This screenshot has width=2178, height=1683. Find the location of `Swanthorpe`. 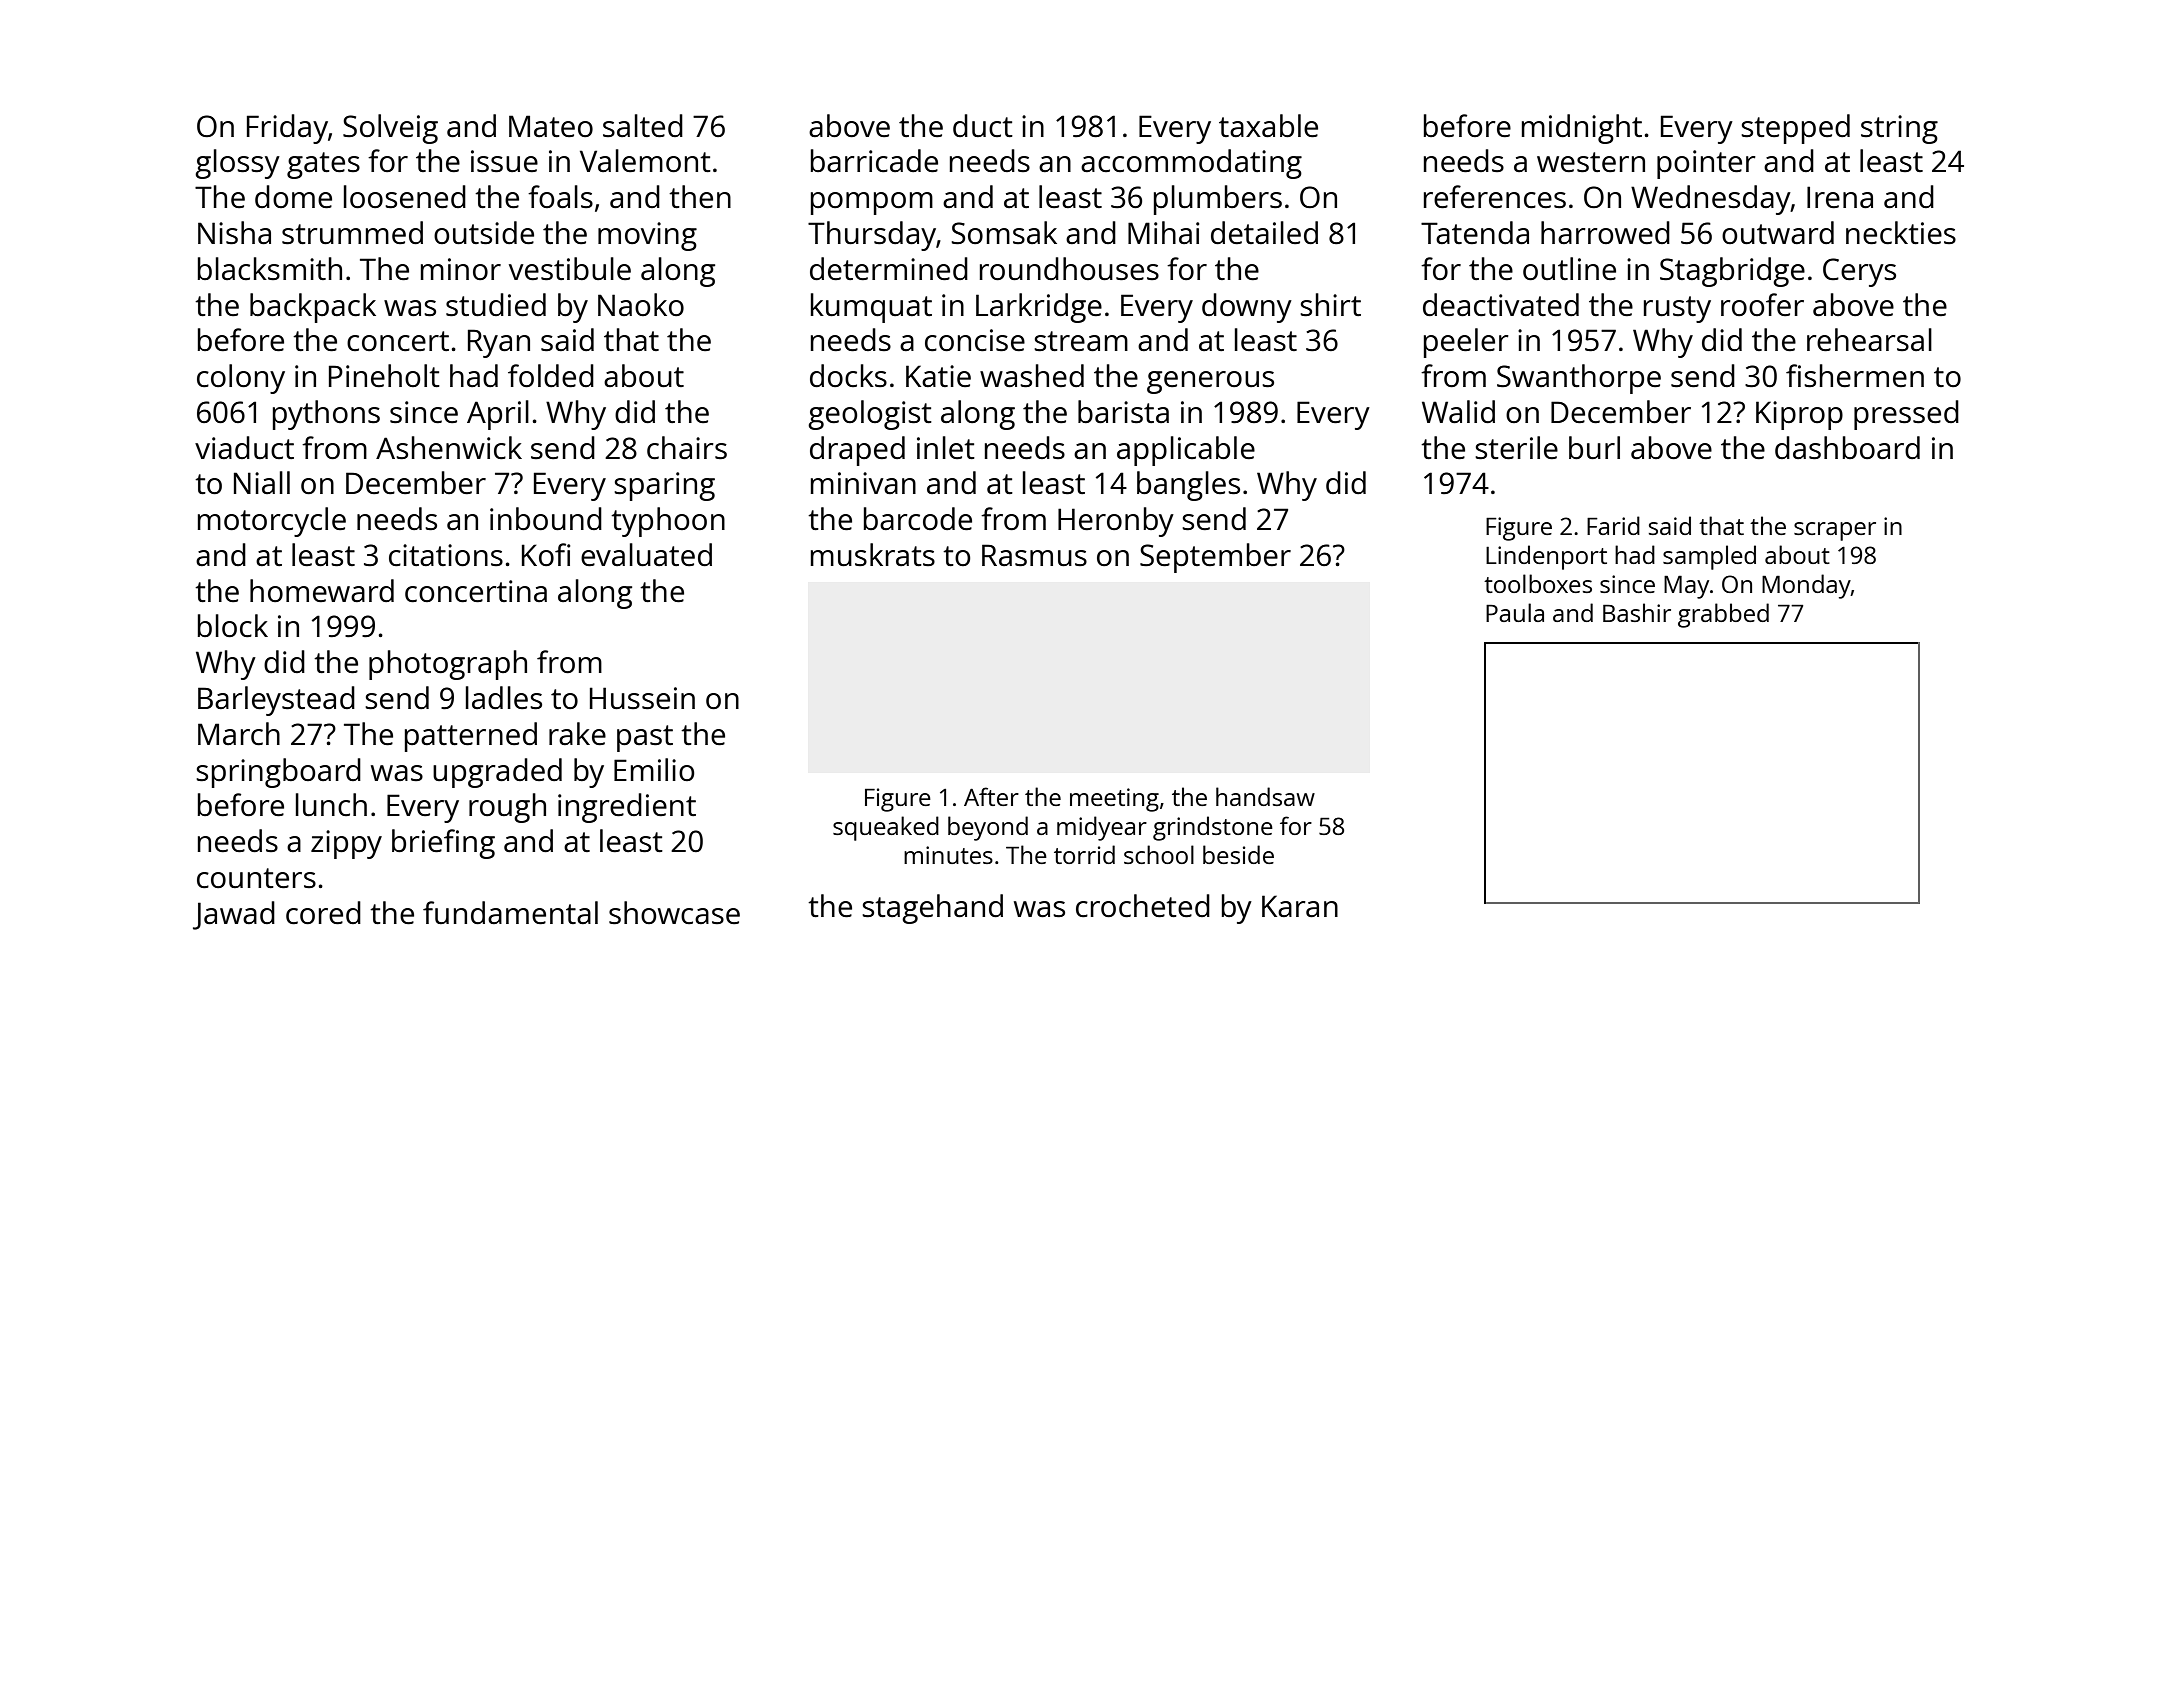

Swanthorpe is located at coordinates (1579, 379).
